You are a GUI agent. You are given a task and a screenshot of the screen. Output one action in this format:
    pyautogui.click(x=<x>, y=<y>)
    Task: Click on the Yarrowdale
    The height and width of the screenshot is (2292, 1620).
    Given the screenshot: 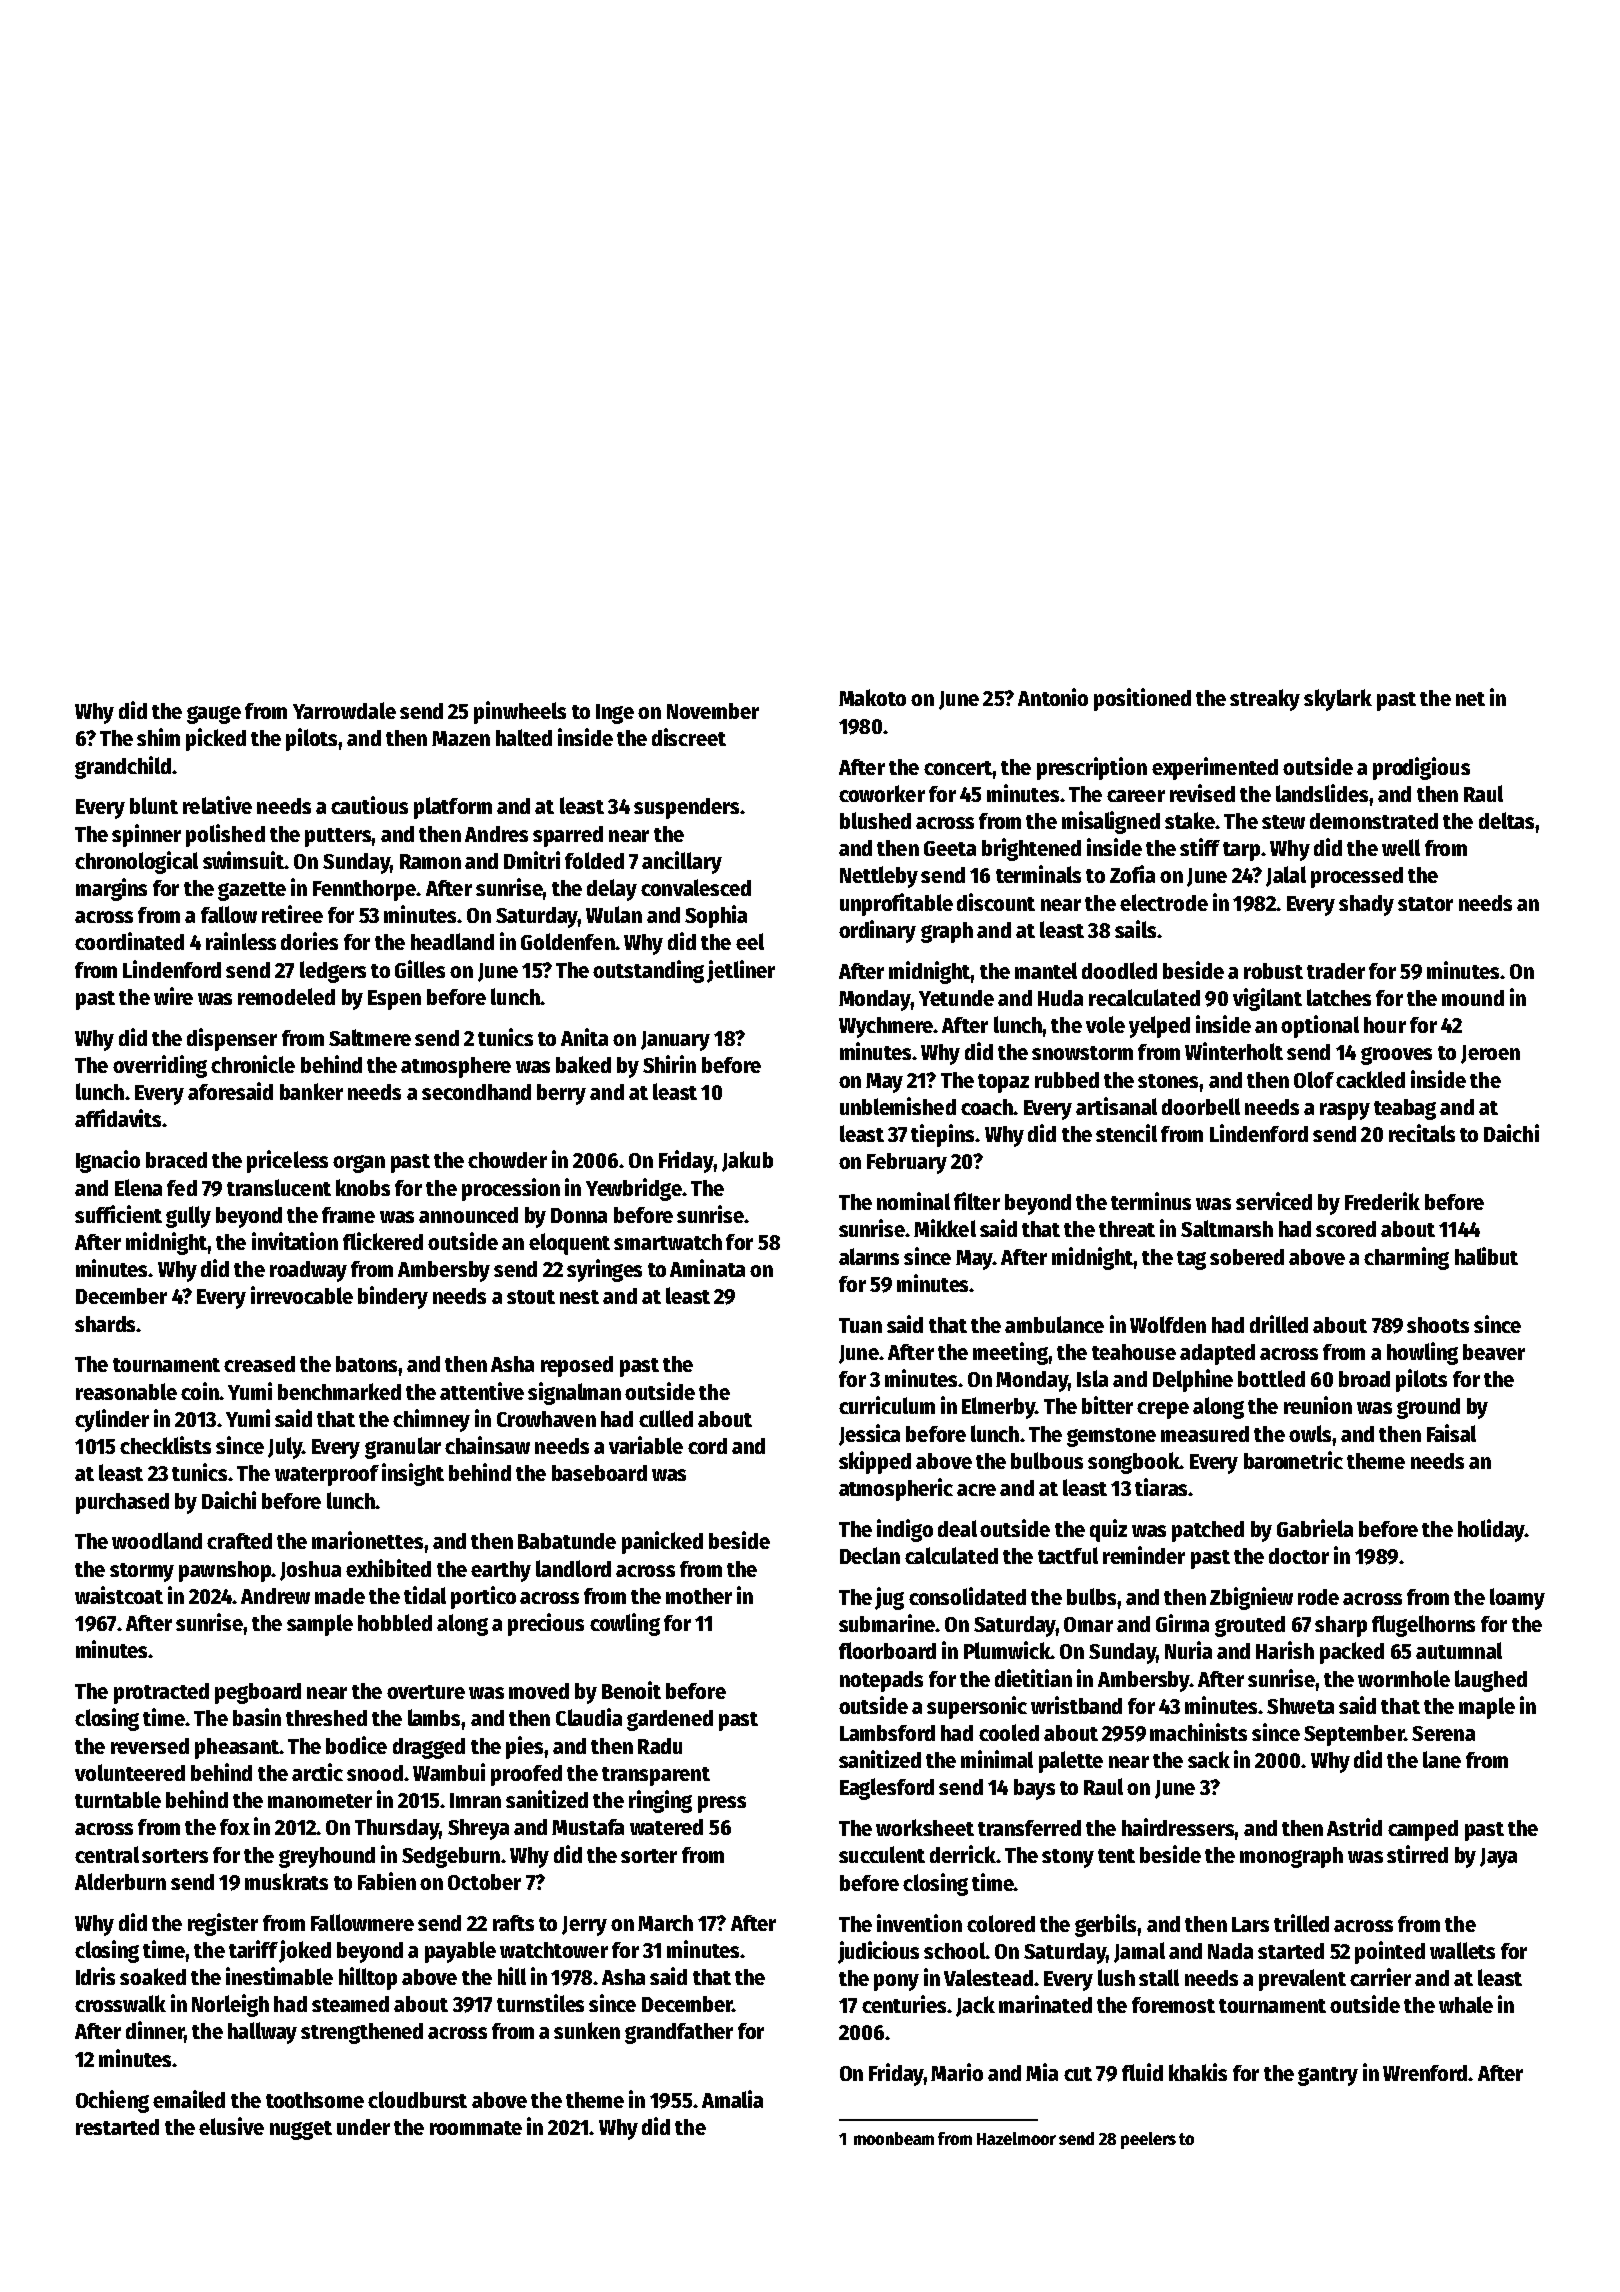 What is the action you would take?
    pyautogui.click(x=344, y=710)
